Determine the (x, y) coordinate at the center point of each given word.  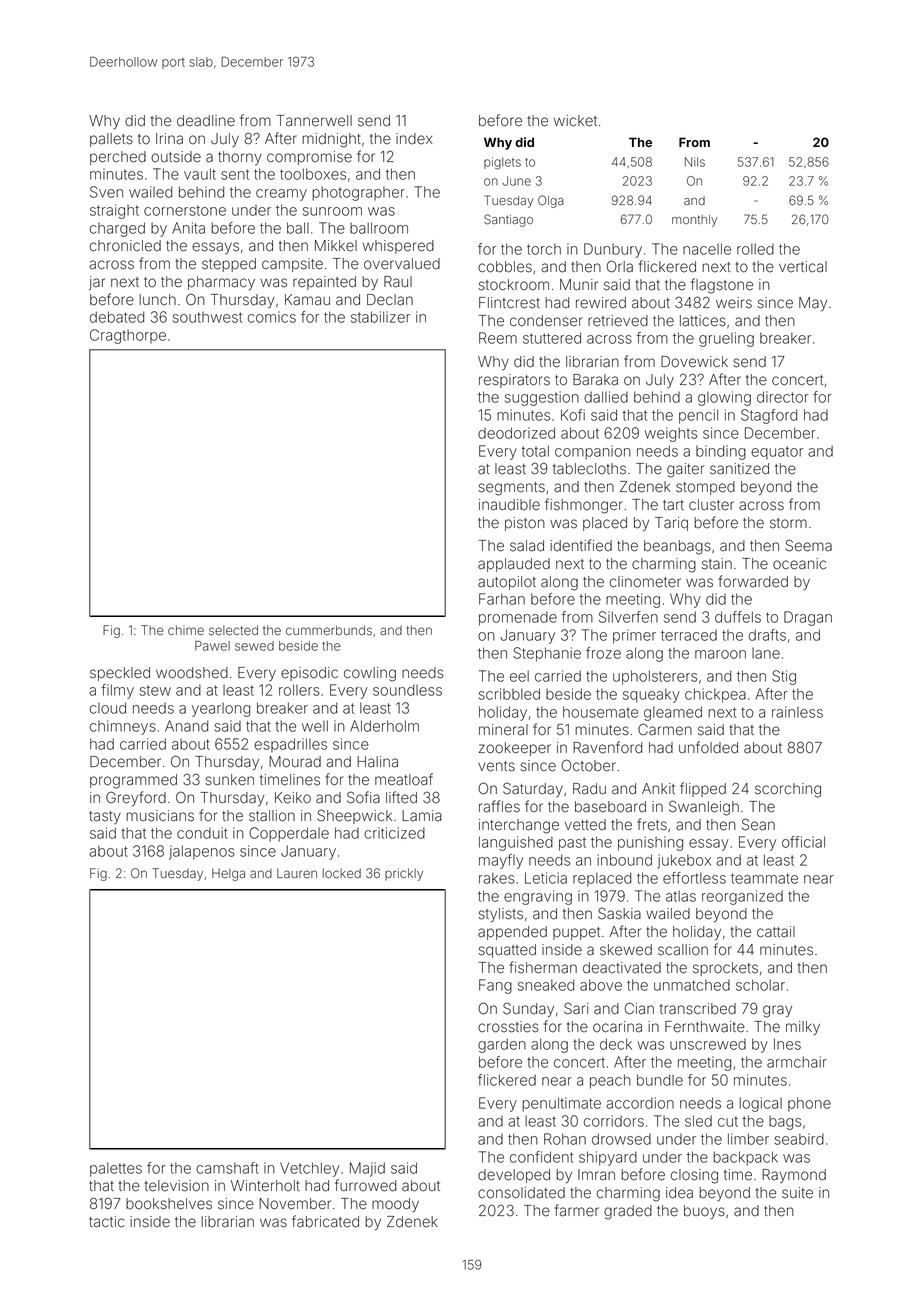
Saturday (533, 789)
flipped (703, 789)
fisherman (543, 967)
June (517, 181)
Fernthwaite (705, 1027)
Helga (228, 874)
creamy (281, 195)
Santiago (508, 220)
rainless (797, 712)
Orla (620, 266)
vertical (803, 267)
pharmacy (221, 283)
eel (519, 676)
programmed (133, 781)
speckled (120, 674)
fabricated (325, 1221)
